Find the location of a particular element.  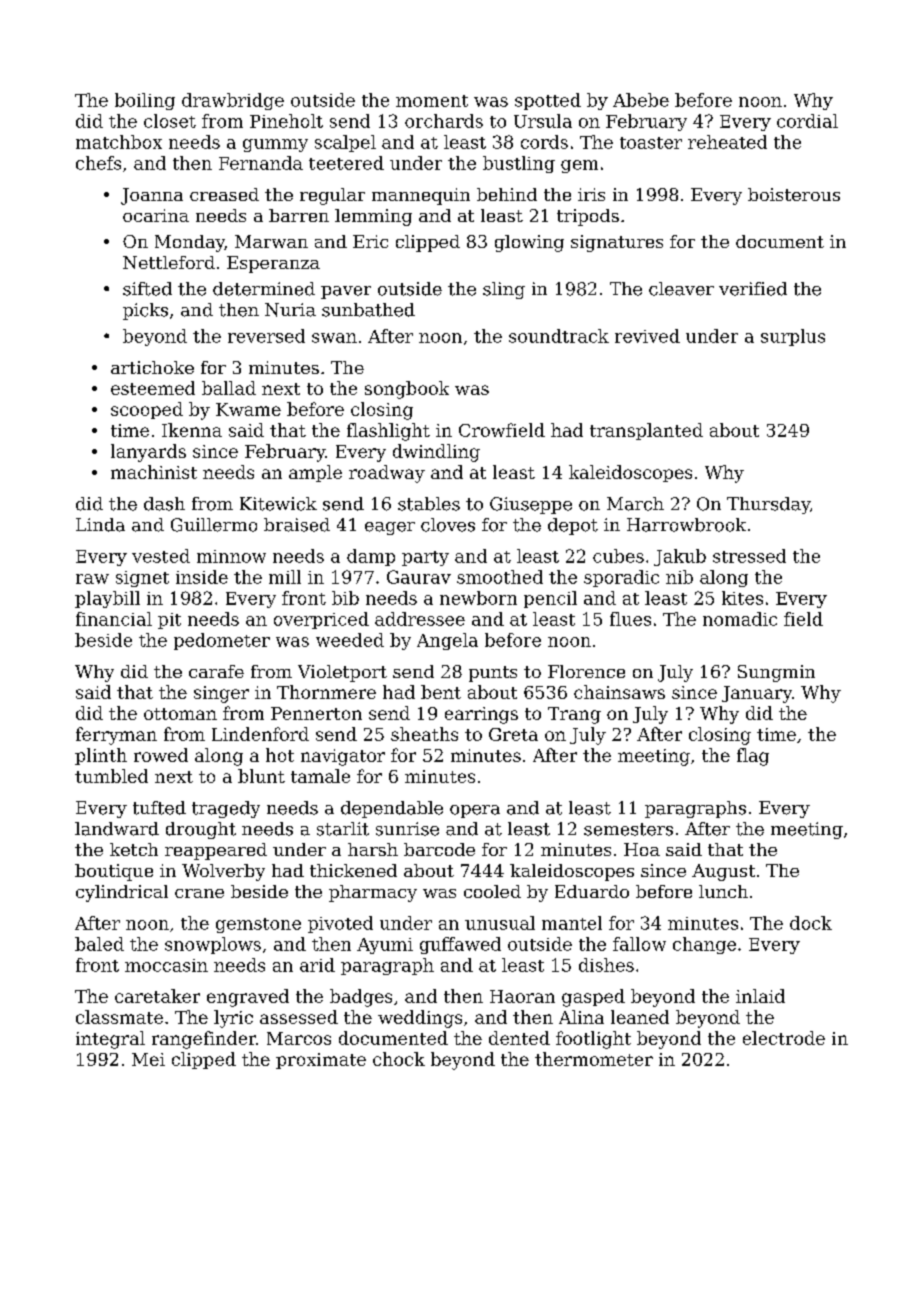

dock is located at coordinates (811, 923).
